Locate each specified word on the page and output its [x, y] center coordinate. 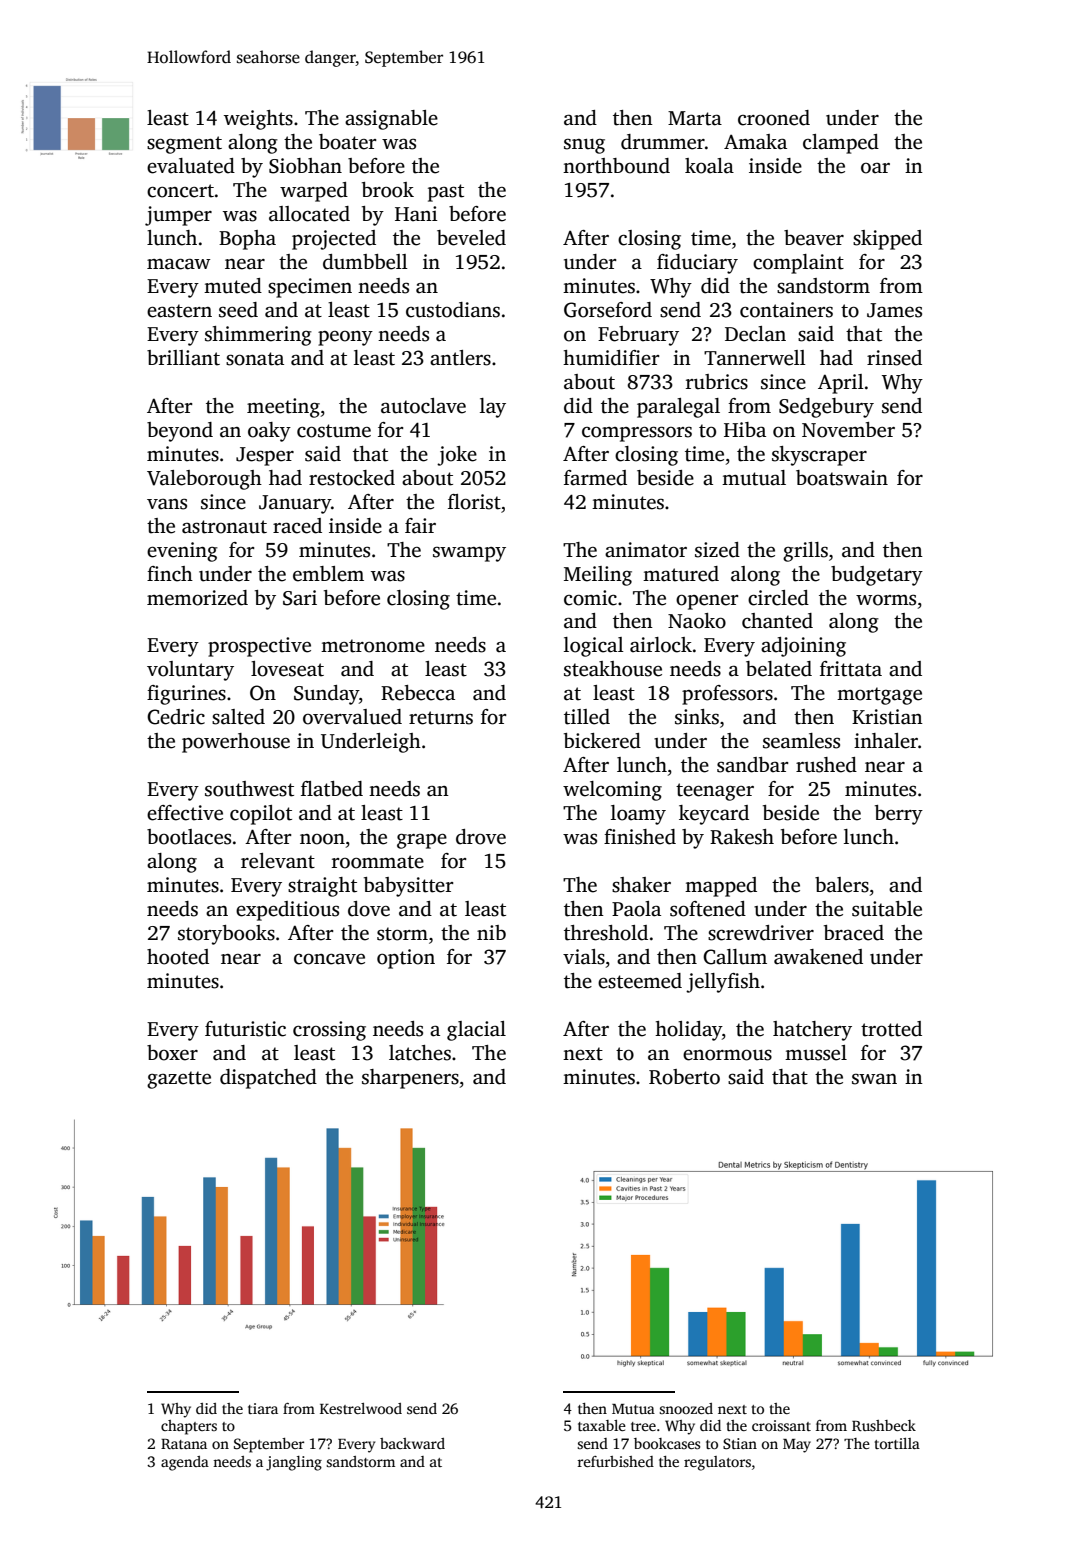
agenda [185, 1463]
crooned [774, 118]
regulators [717, 1463]
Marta [695, 118]
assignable [391, 120]
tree [643, 1426]
